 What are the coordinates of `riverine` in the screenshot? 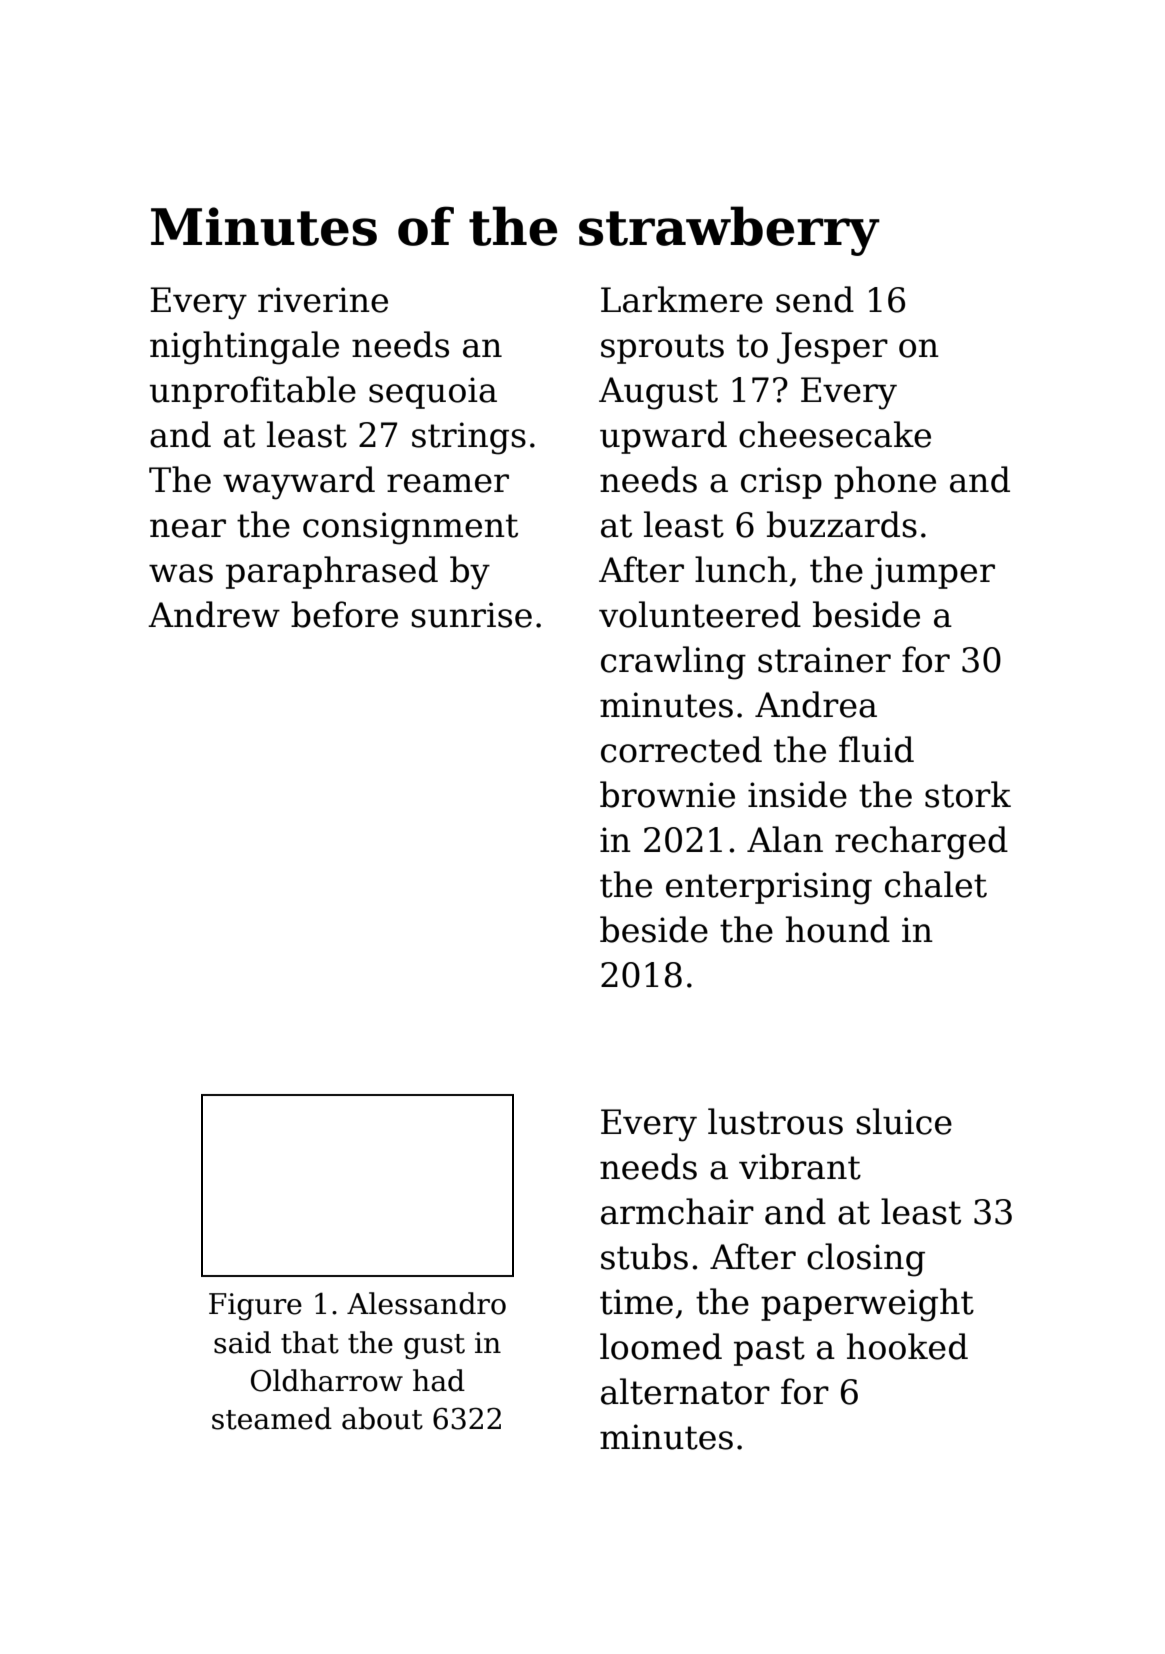 It's located at (323, 300).
